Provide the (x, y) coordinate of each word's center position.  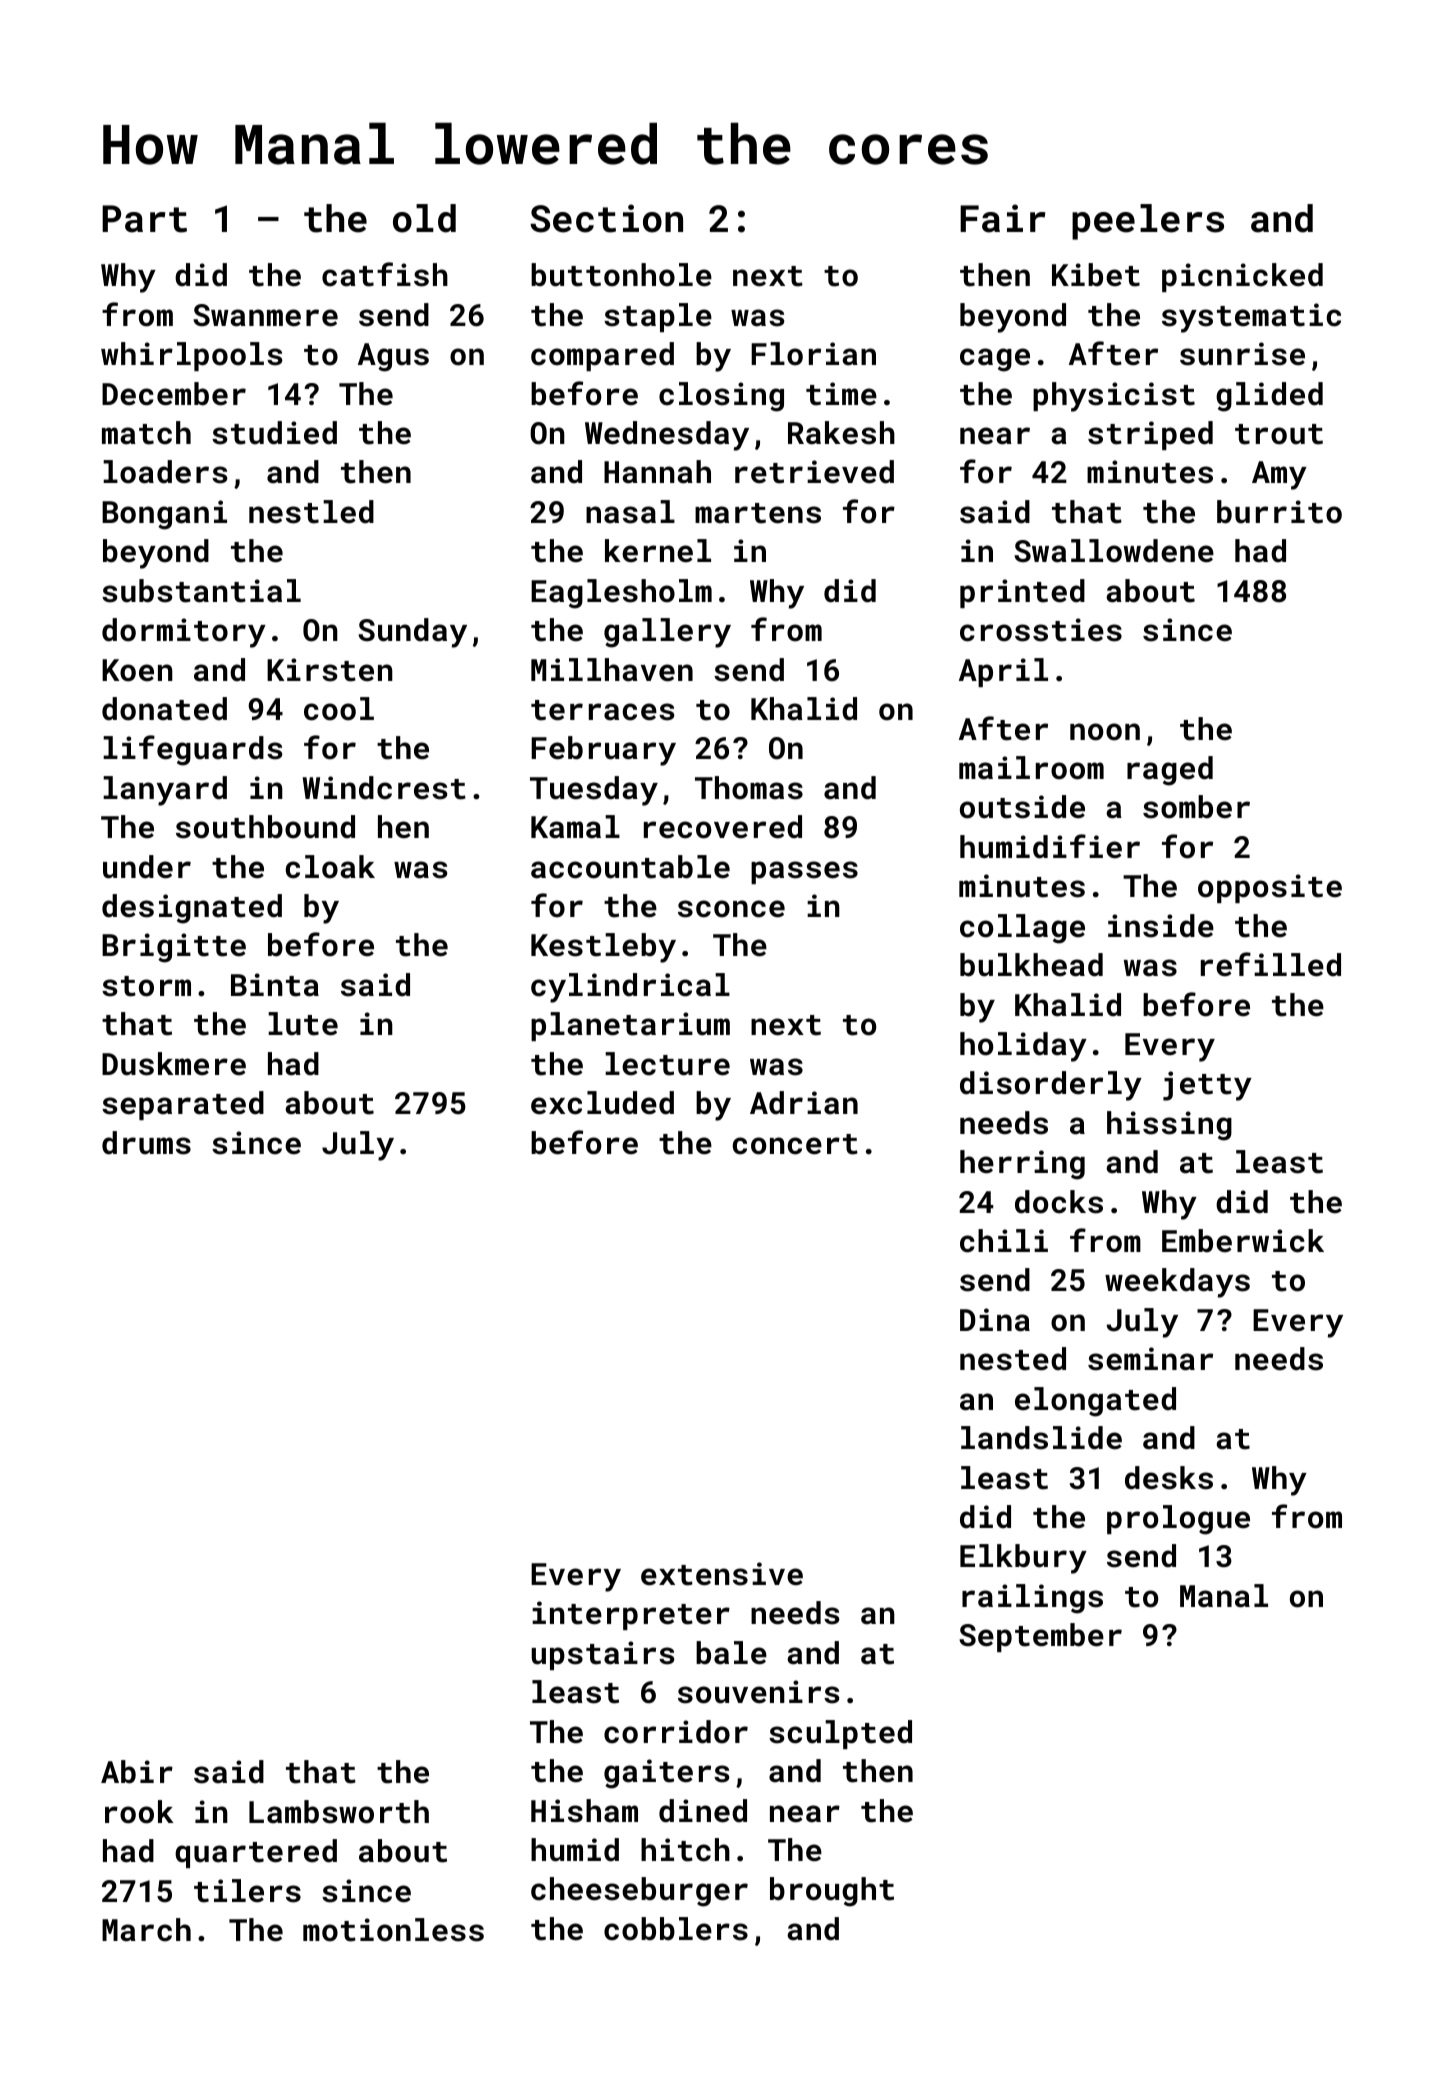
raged (1170, 771)
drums (146, 1143)
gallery (667, 633)
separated (183, 1105)
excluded (602, 1103)
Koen (137, 670)
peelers (1148, 222)
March (146, 1930)
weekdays (1177, 1283)
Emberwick (1243, 1241)
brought (832, 1892)
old (424, 218)
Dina (995, 1320)
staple (658, 317)
